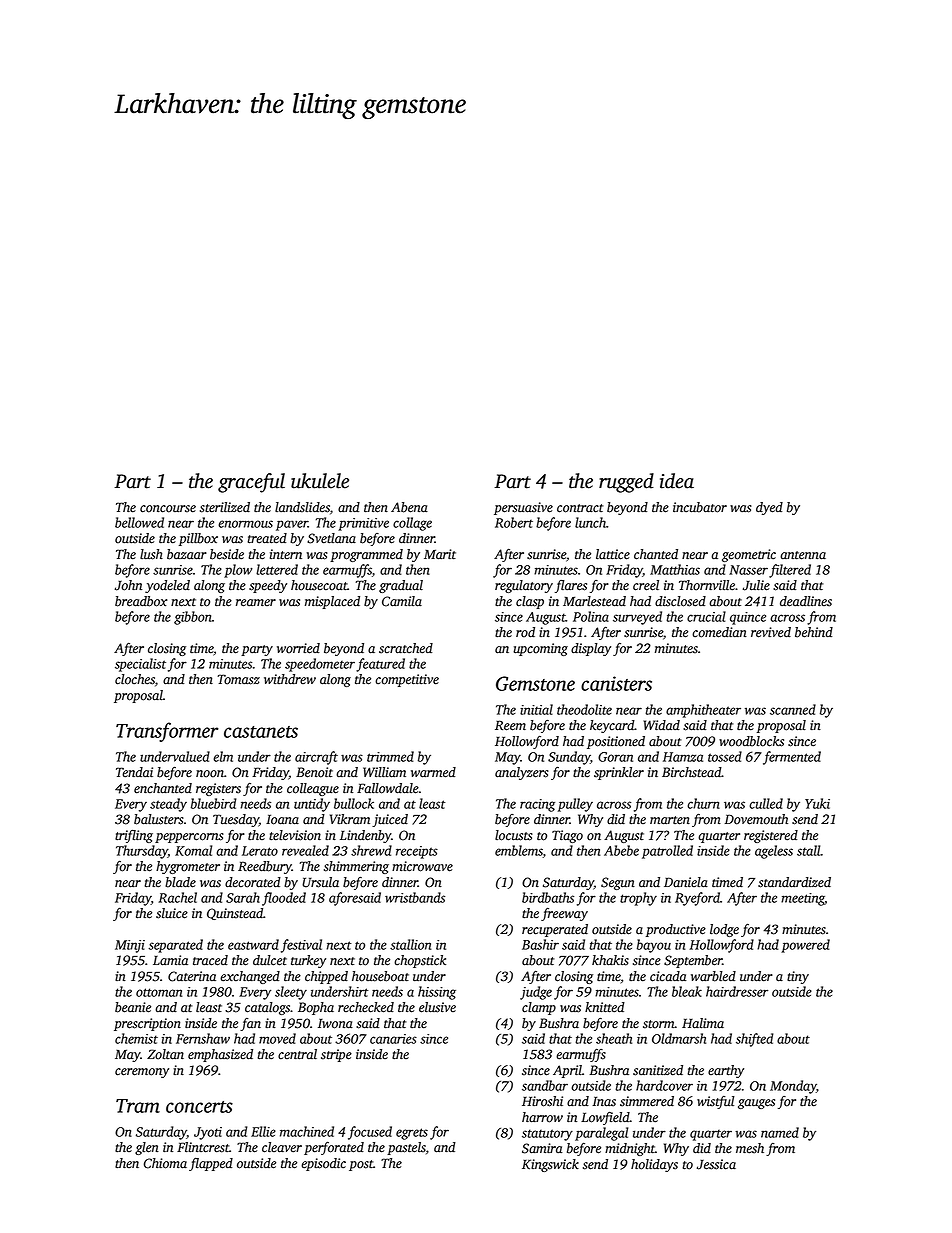 The height and width of the screenshot is (1233, 952). I want to click on glen, so click(147, 1148).
